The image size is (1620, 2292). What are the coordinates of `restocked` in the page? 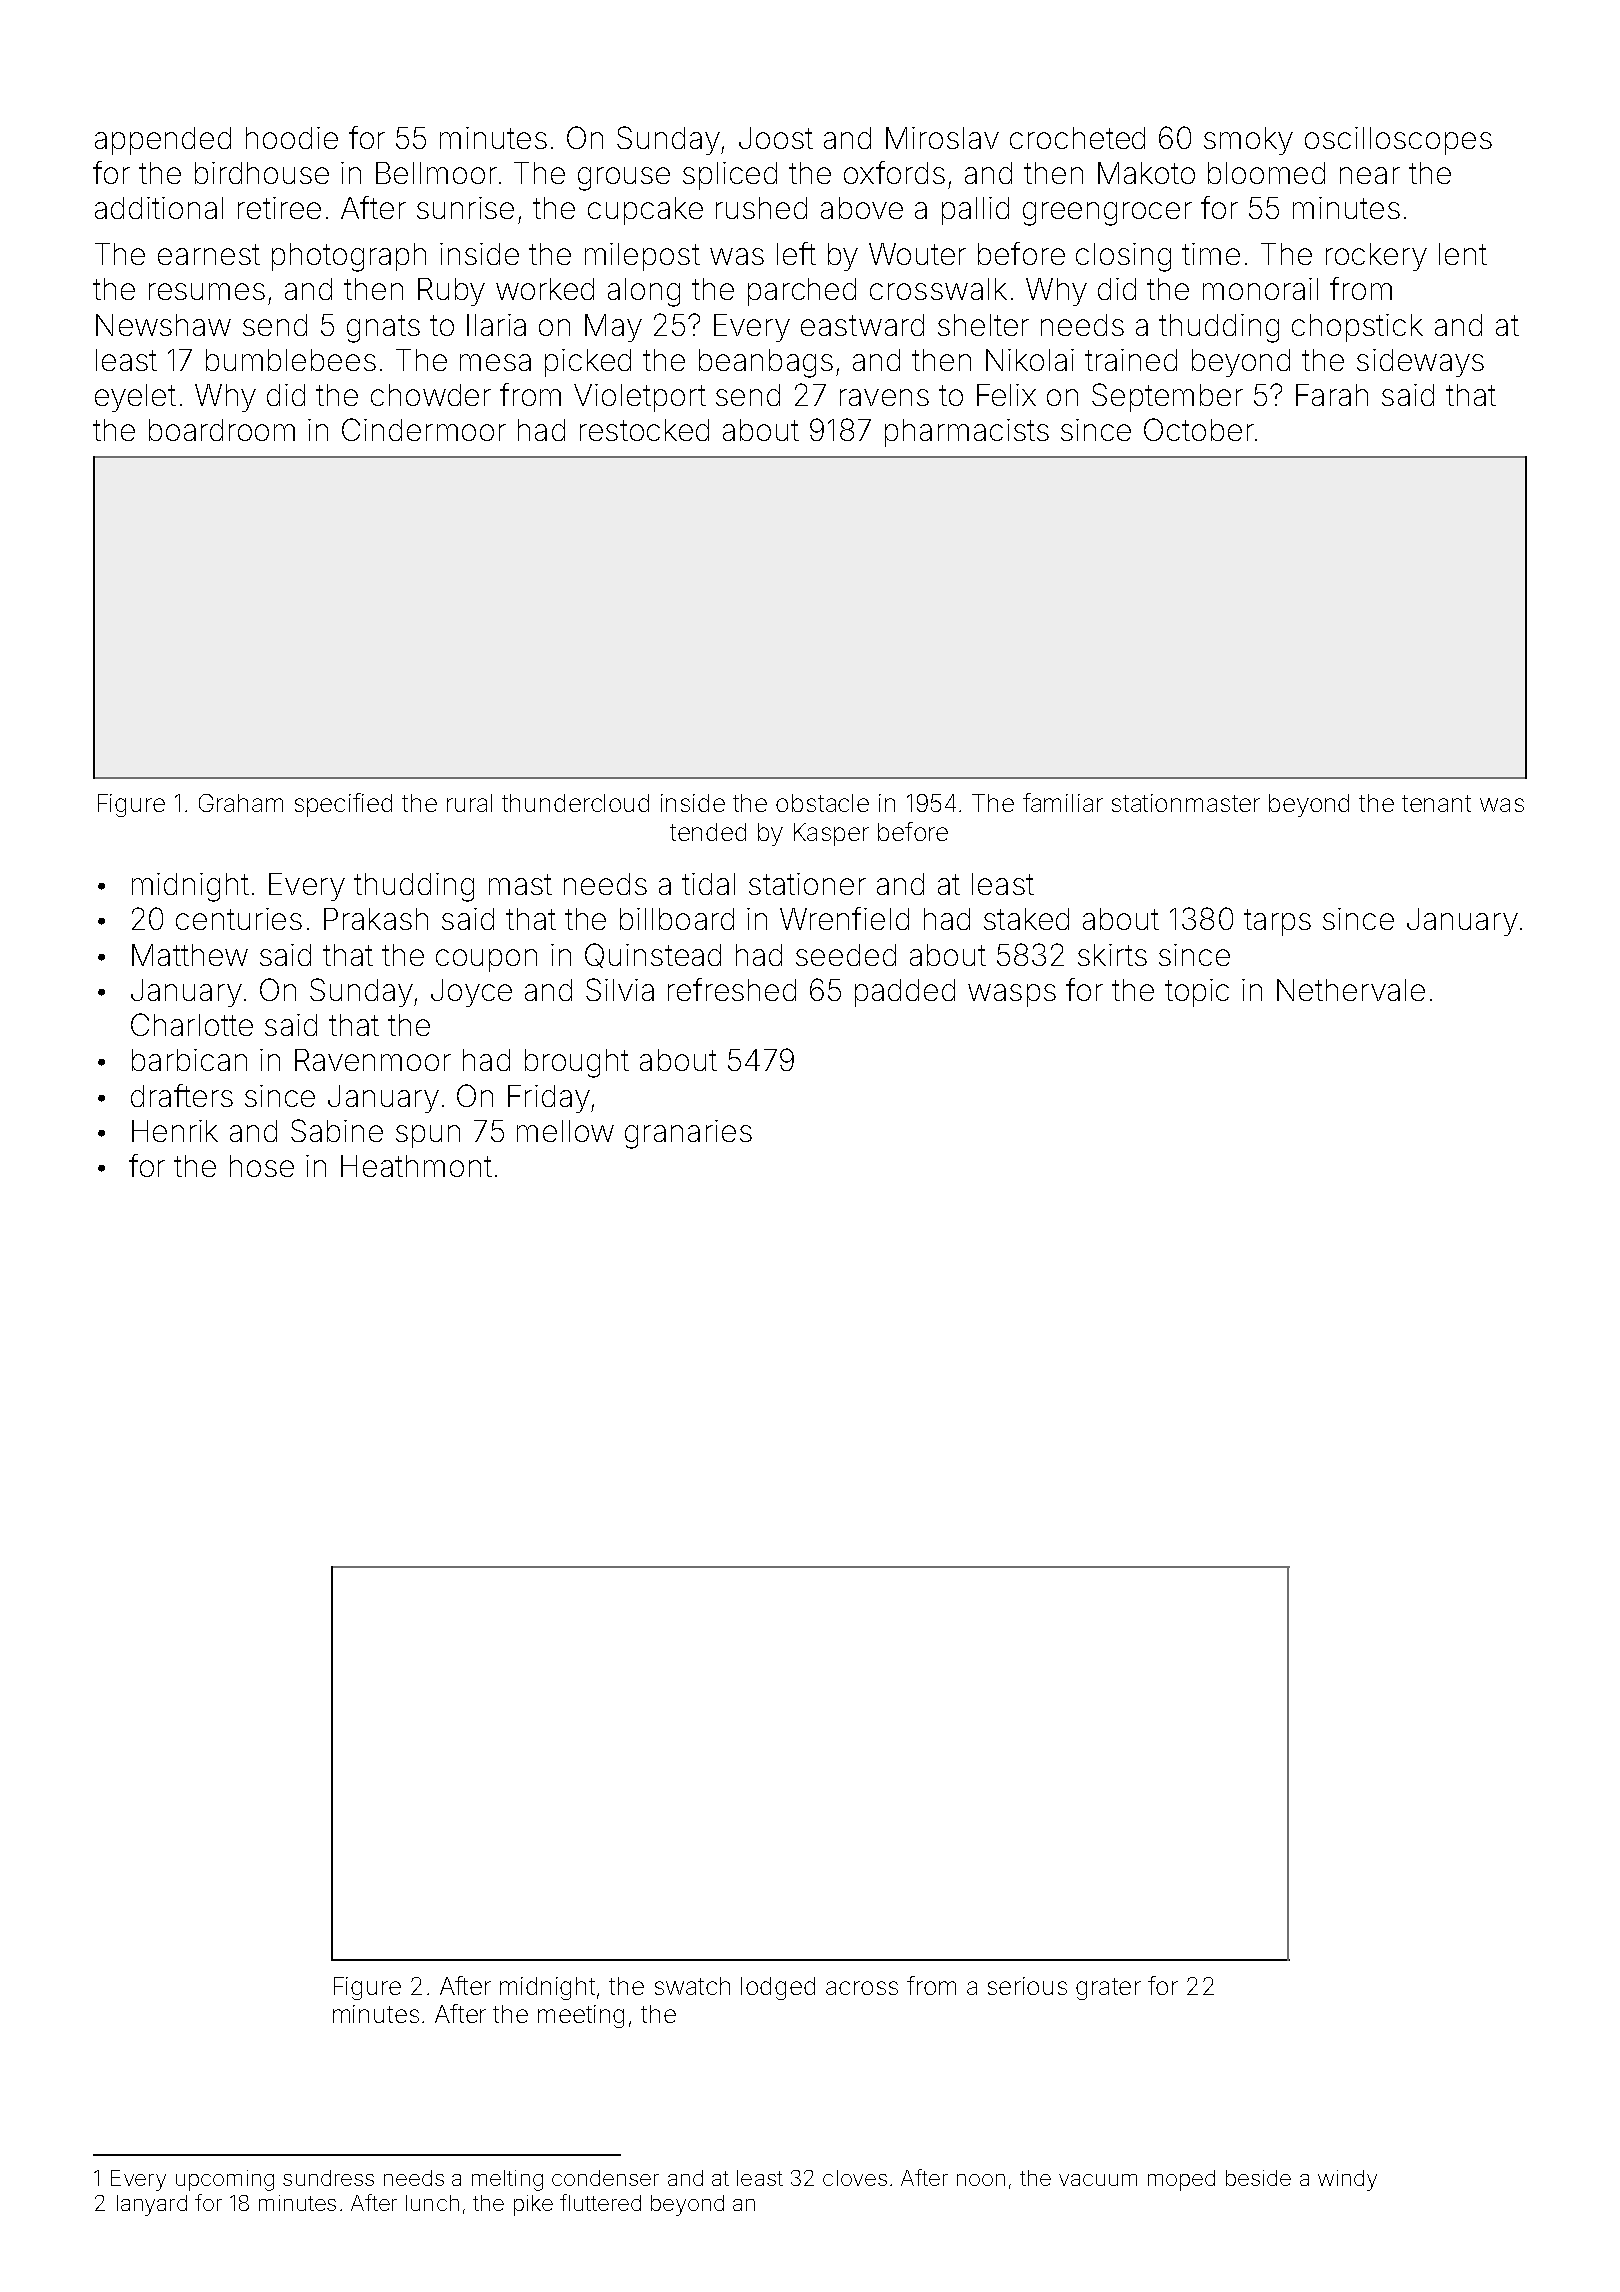 It's located at (644, 430).
